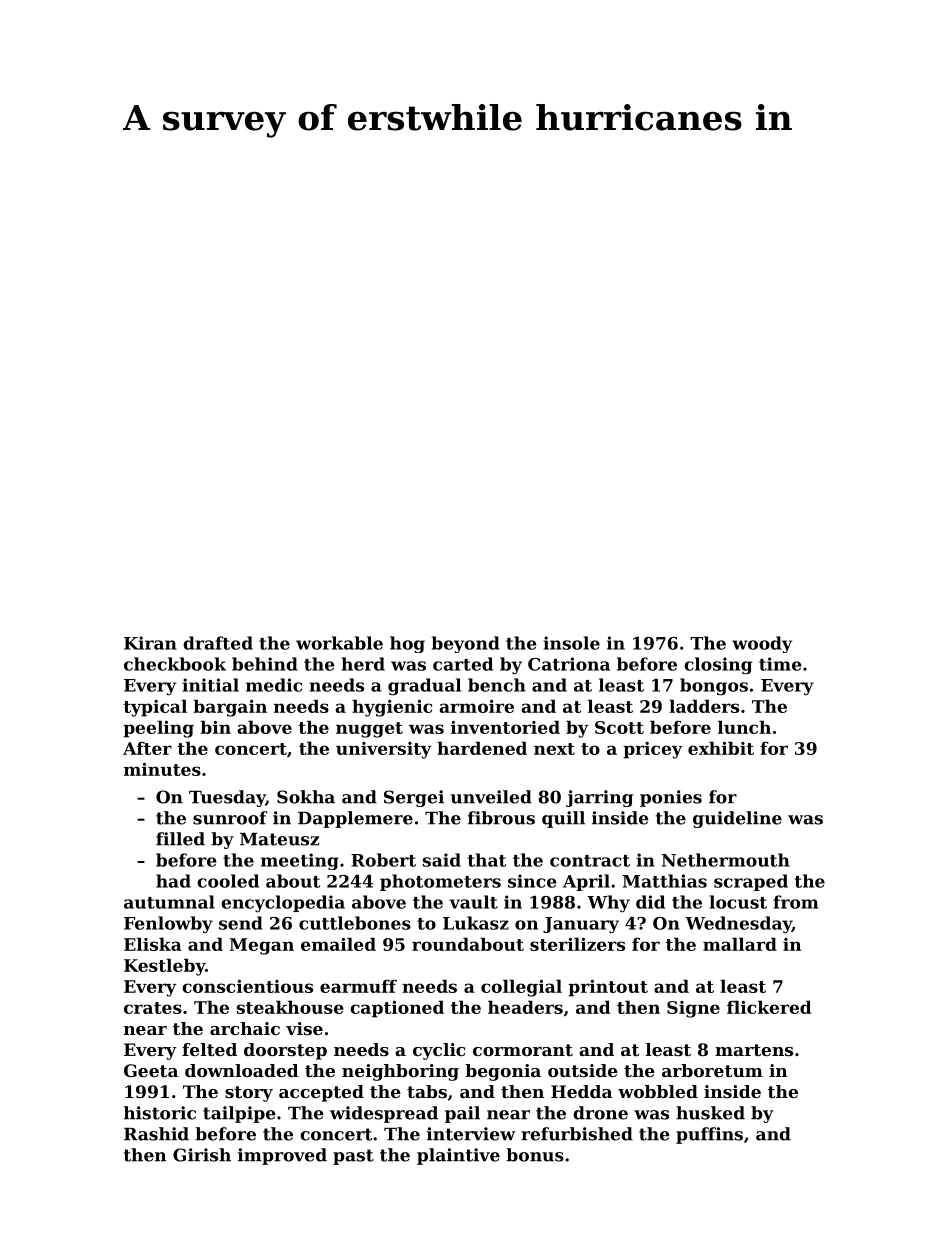 The image size is (952, 1233). I want to click on minutes, so click(162, 769).
